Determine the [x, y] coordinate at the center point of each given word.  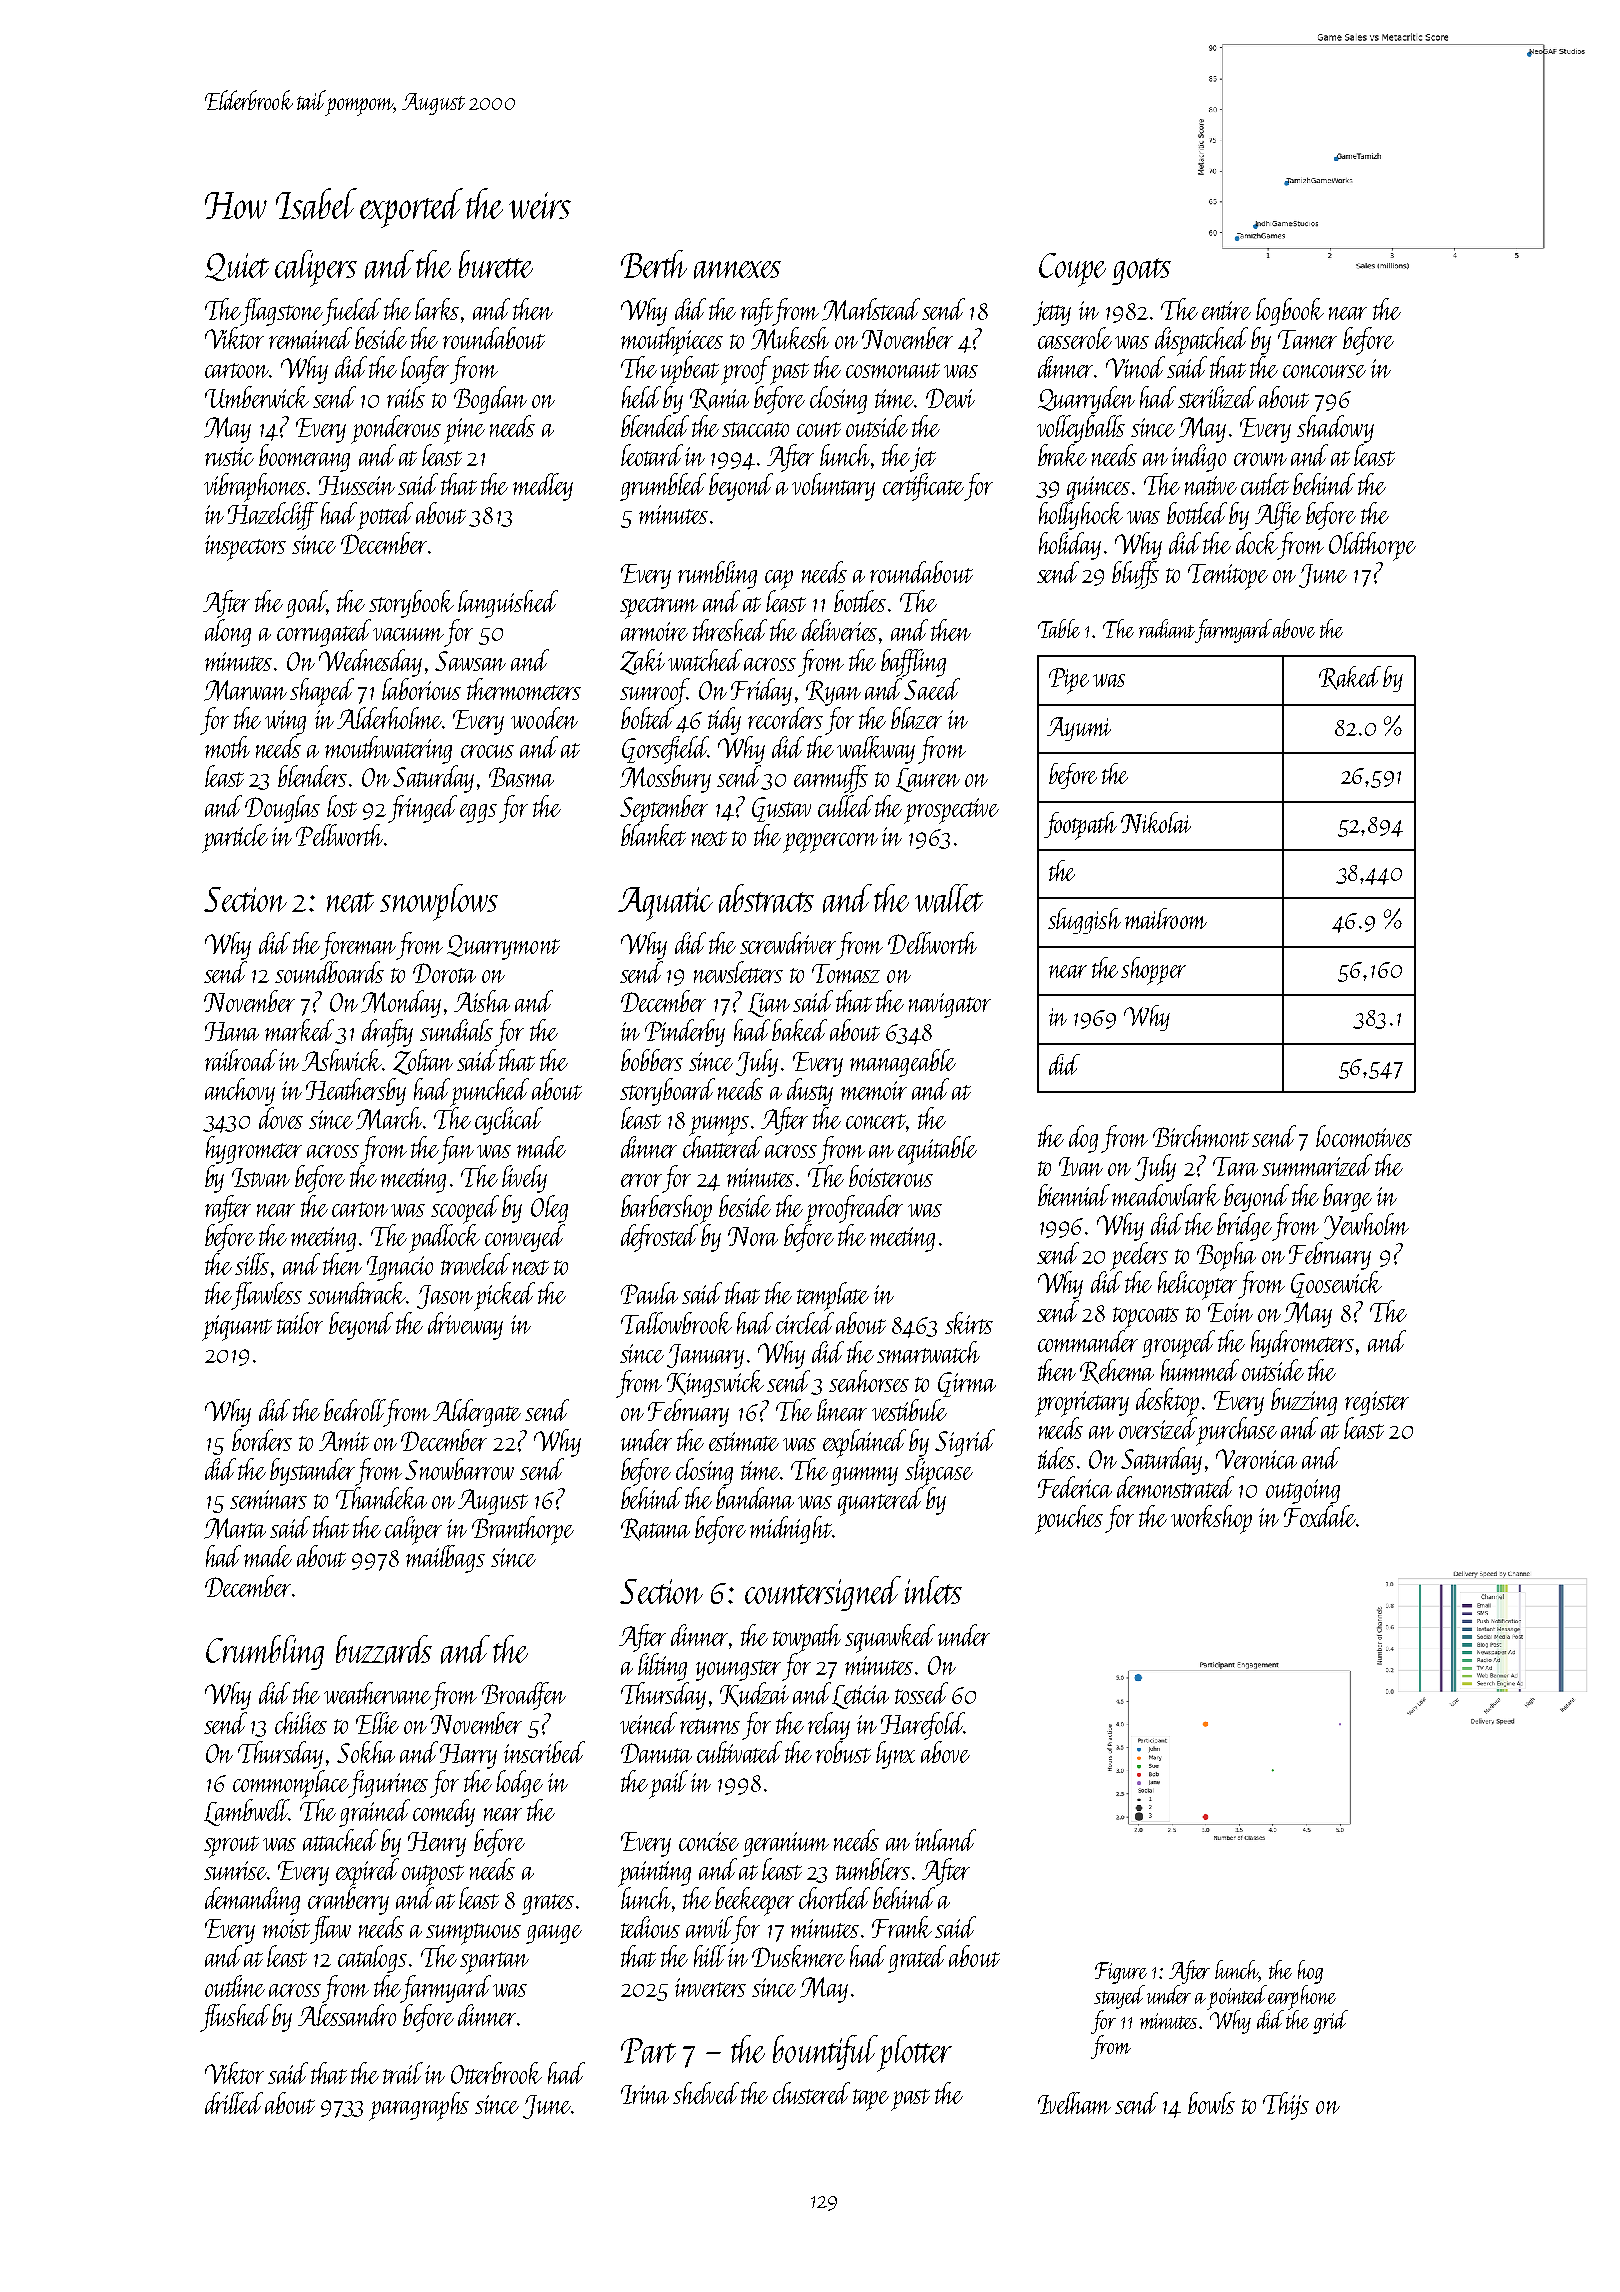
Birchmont [1201, 1136]
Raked [1350, 678]
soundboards [329, 972]
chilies [301, 1723]
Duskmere [798, 1956]
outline [235, 1986]
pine [464, 431]
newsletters [738, 972]
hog [1310, 1972]
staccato [755, 429]
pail [668, 1784]
